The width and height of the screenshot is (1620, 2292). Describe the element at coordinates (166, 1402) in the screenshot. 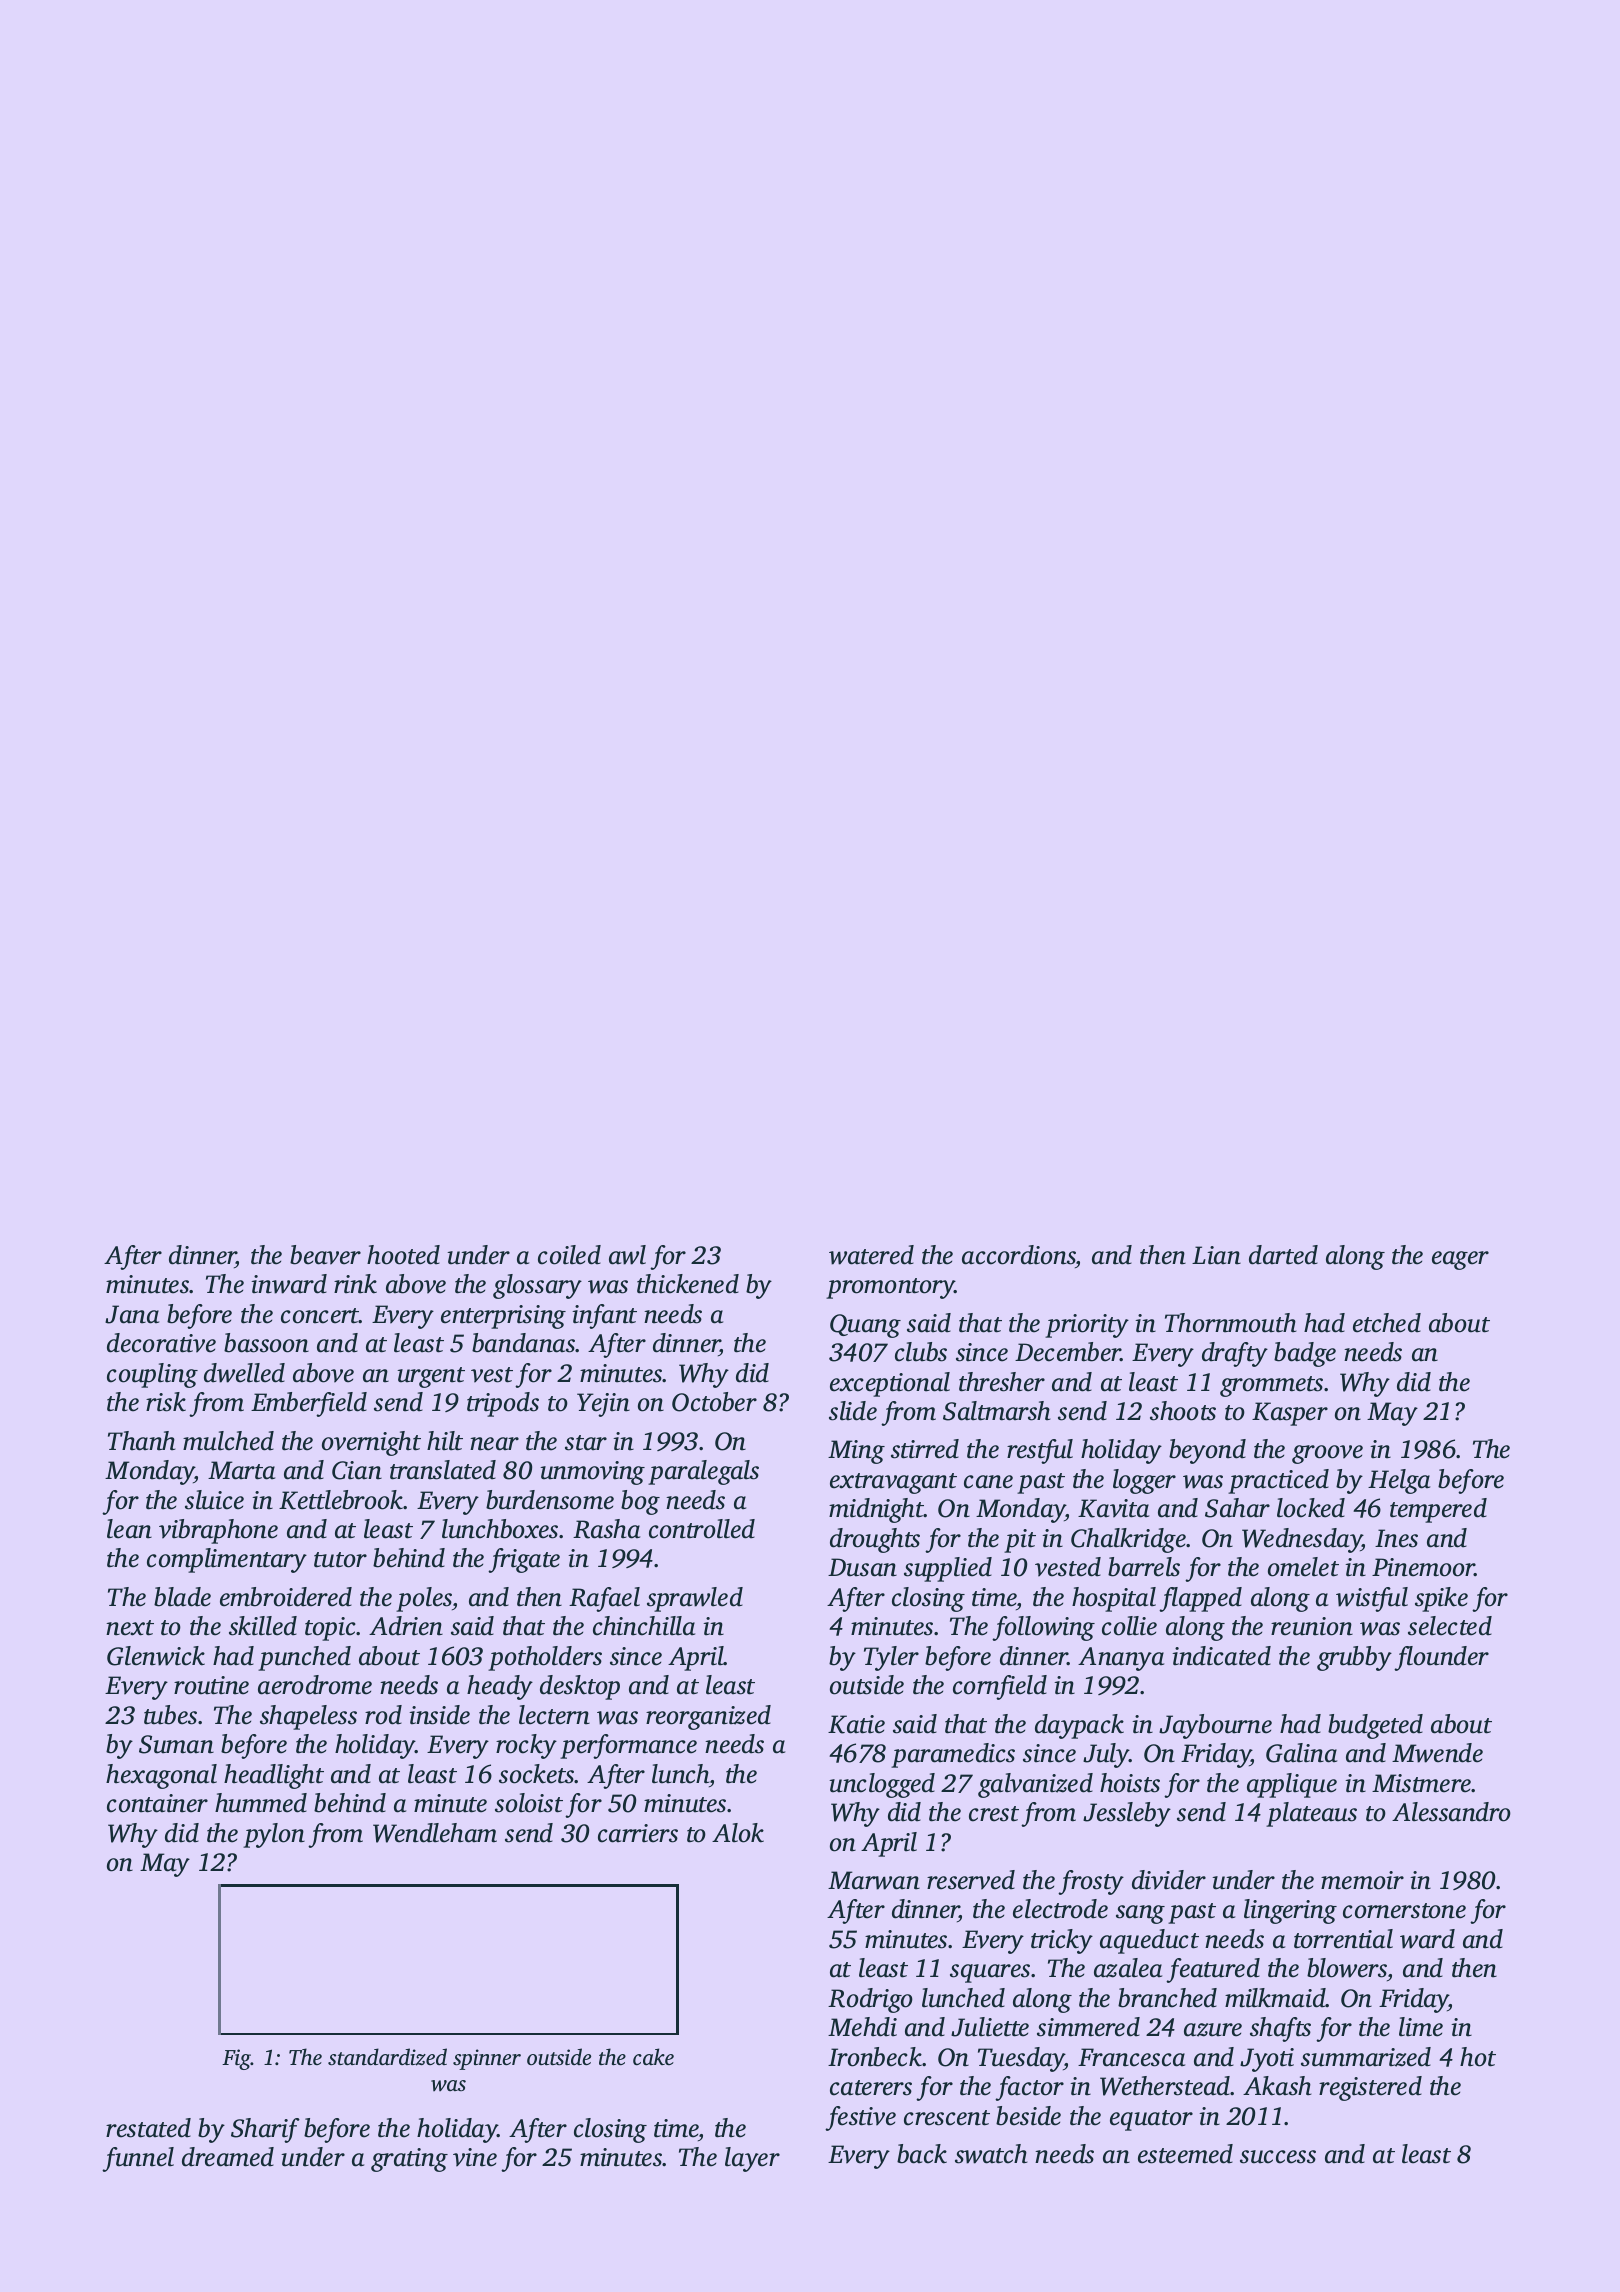

I see `risk` at that location.
